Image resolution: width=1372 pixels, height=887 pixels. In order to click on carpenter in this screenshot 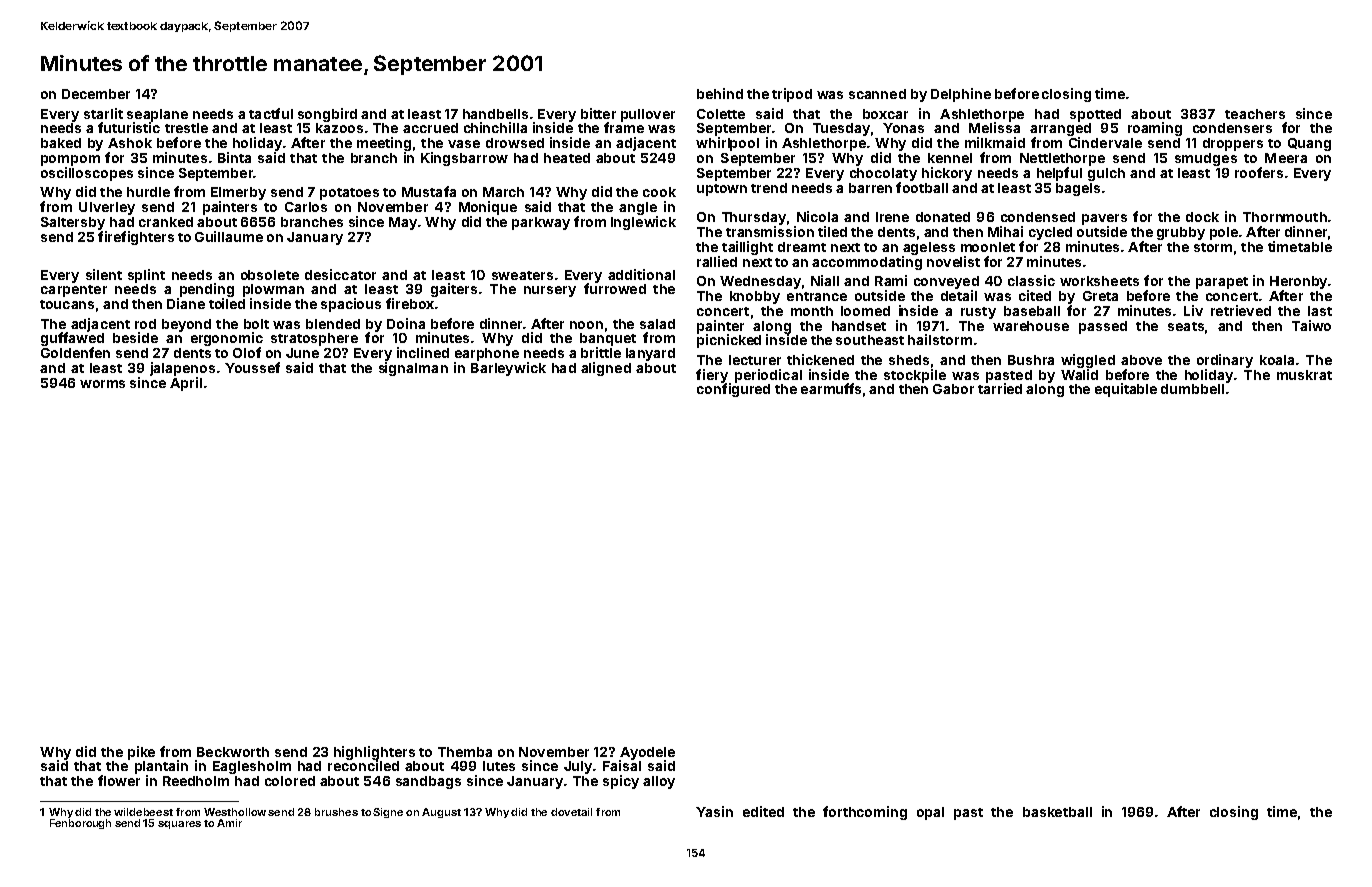, I will do `click(74, 291)`.
